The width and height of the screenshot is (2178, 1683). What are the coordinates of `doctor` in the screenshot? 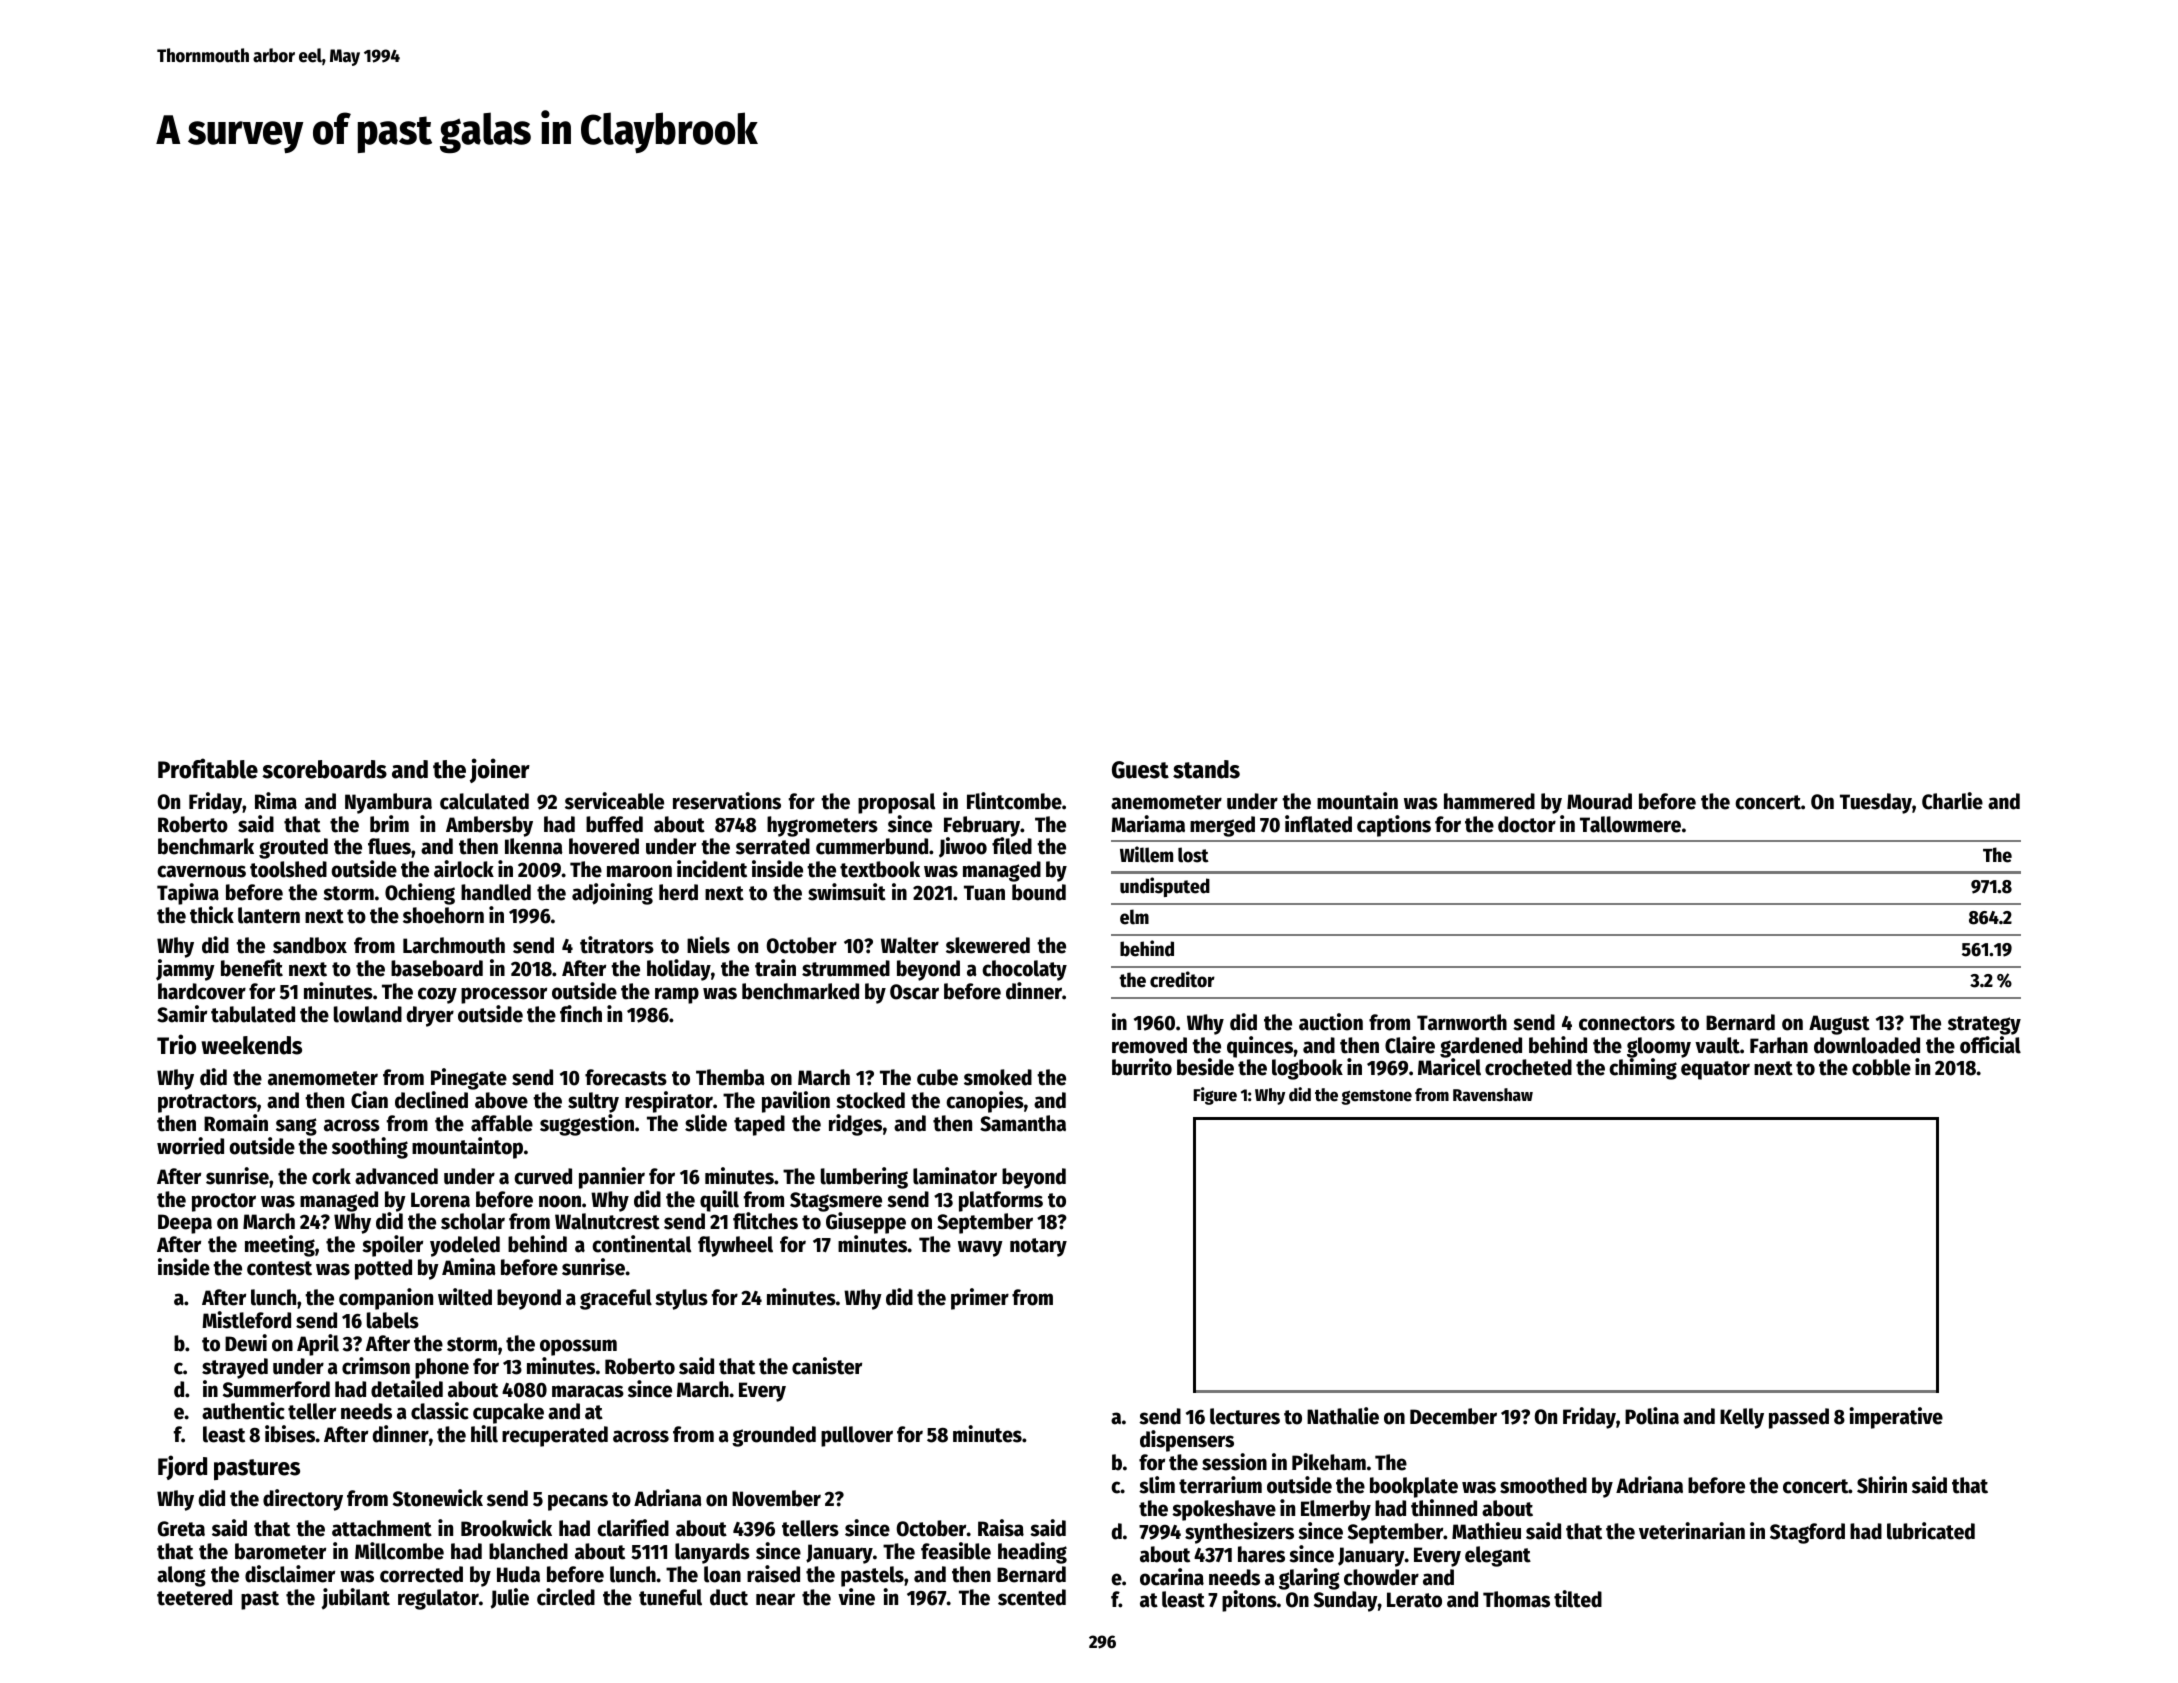 It's located at (1527, 824).
